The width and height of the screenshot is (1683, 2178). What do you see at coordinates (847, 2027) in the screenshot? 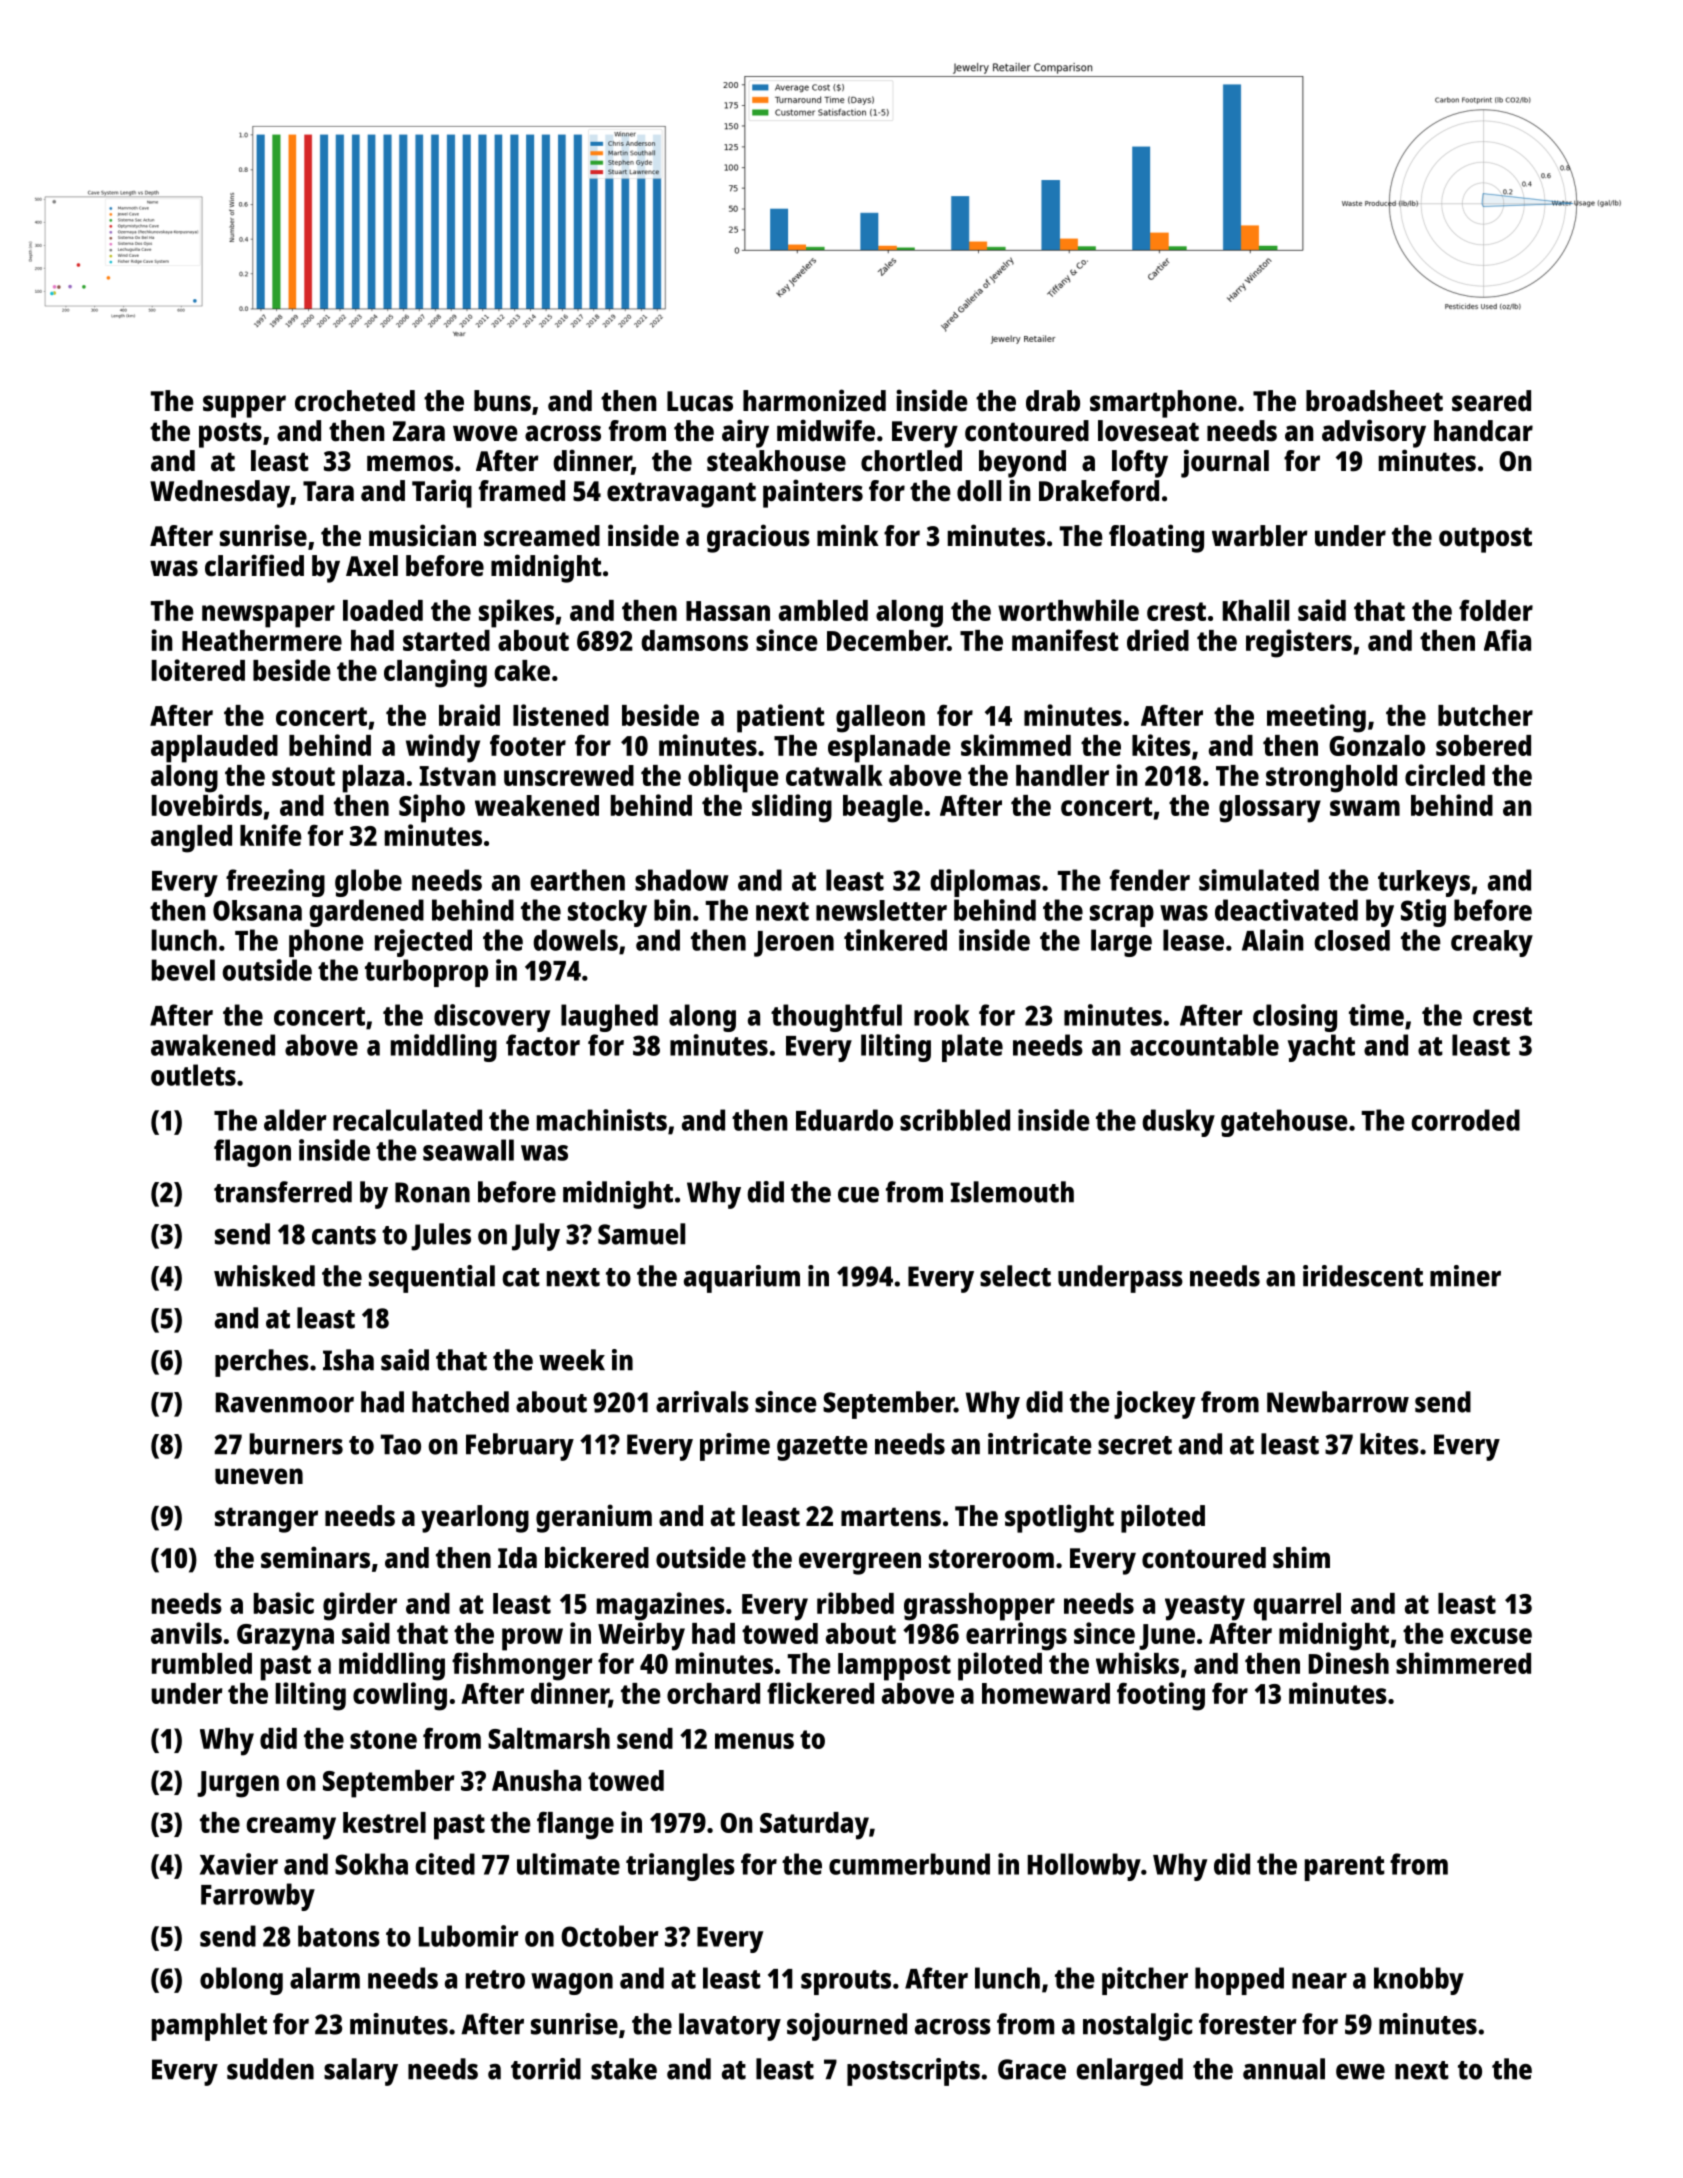
I see `sojourned` at bounding box center [847, 2027].
